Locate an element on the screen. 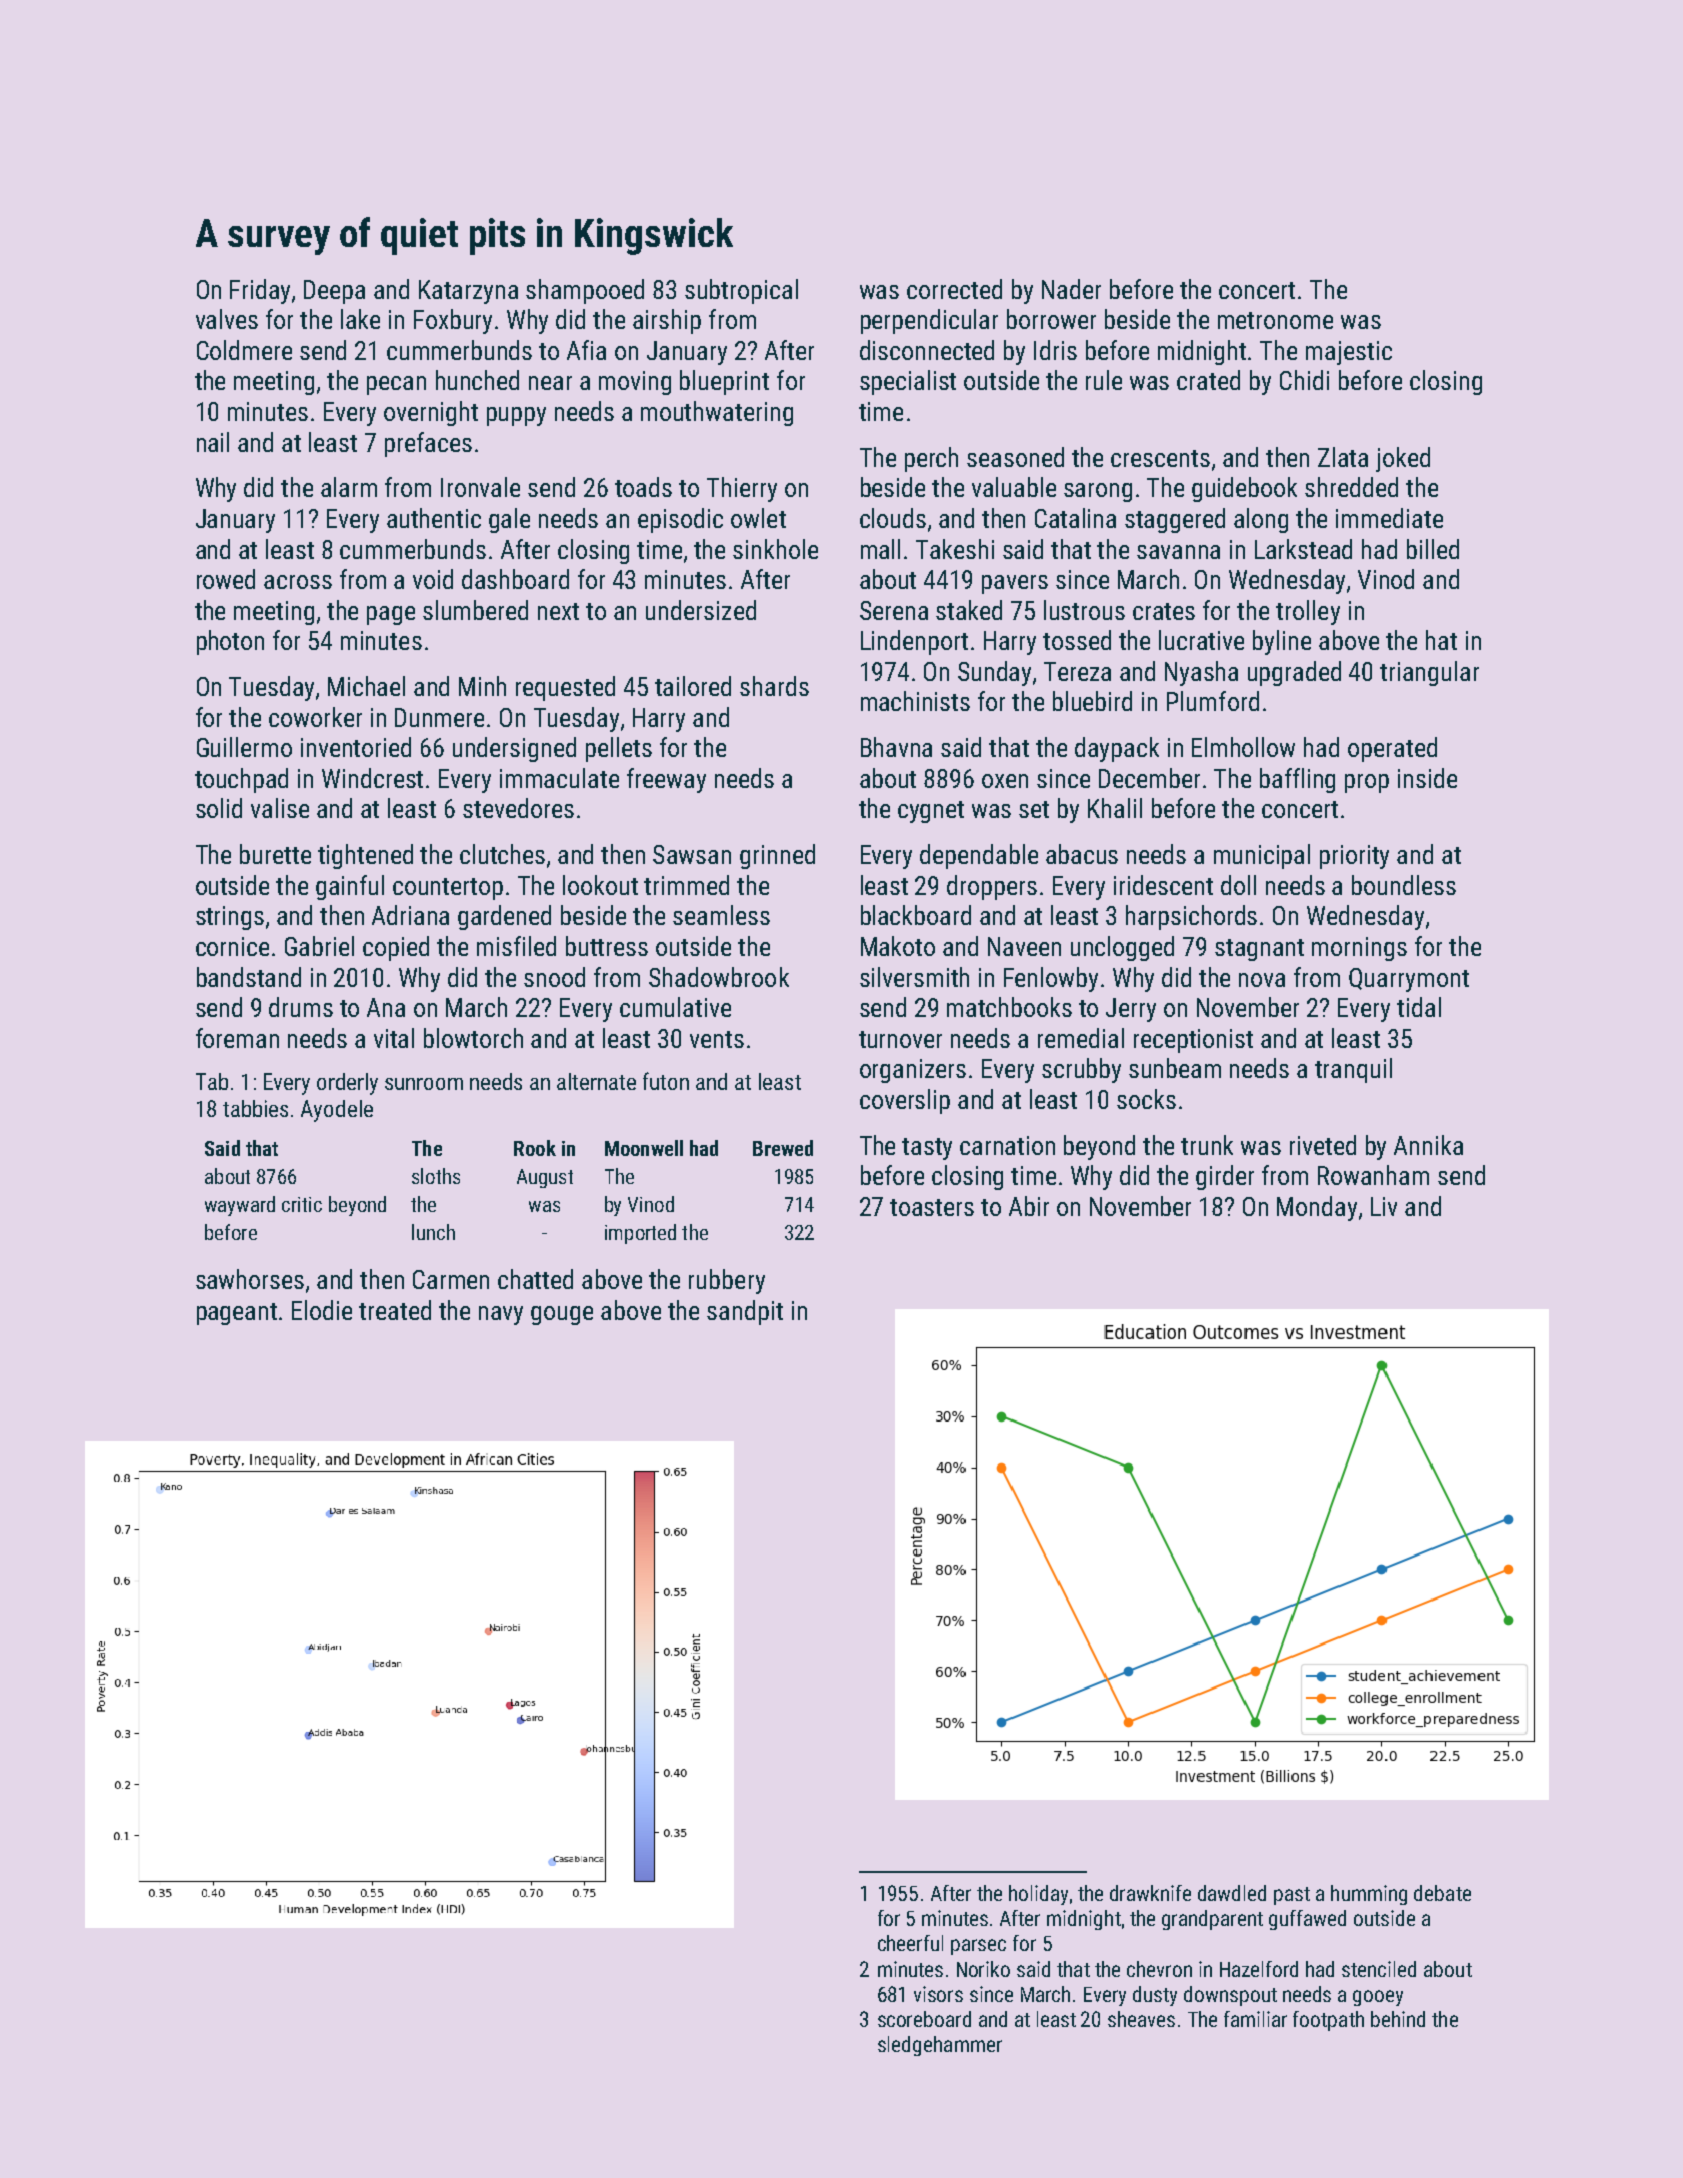 This screenshot has height=2178, width=1683. Katarzyna is located at coordinates (468, 292).
